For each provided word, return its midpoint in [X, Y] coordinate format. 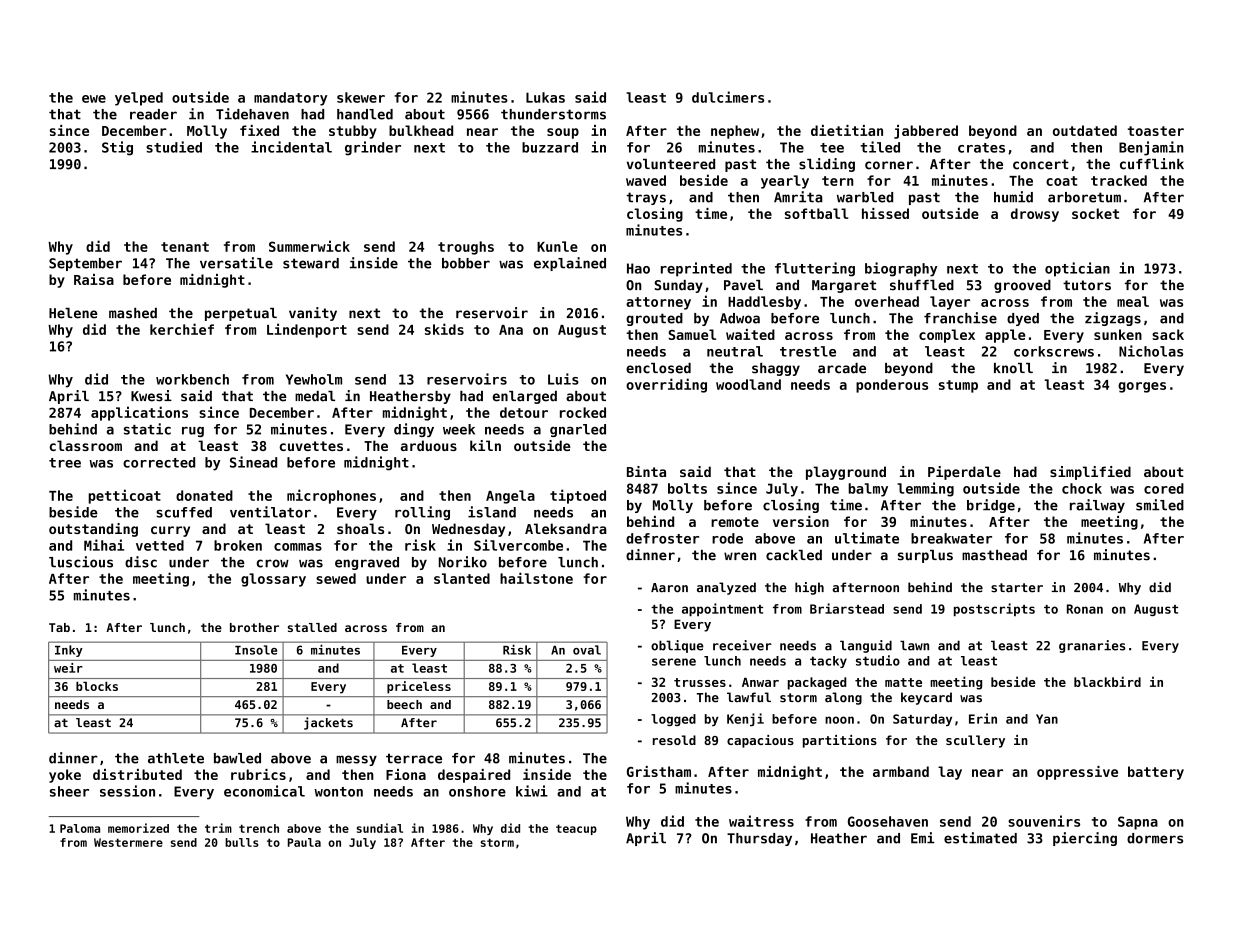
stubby [353, 132]
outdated [1085, 130]
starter [1017, 588]
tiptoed [578, 496]
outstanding [93, 530]
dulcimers [728, 97]
